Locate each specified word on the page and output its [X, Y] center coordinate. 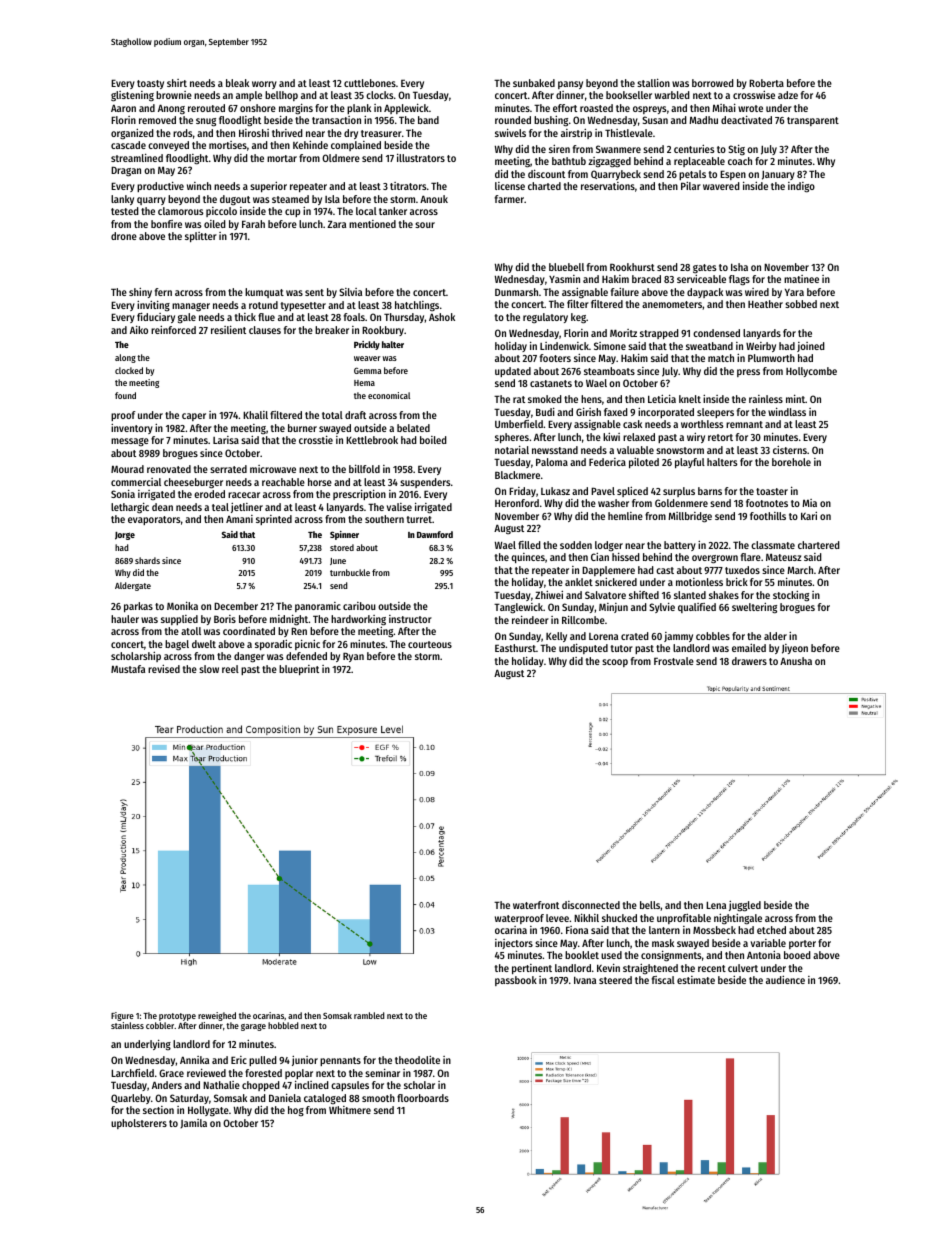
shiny [140, 293]
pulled [263, 1061]
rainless [766, 399]
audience [785, 980]
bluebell [566, 267]
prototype [177, 1017]
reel [230, 669]
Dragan [126, 171]
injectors [514, 944]
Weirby [761, 347]
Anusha [796, 661]
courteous [430, 644]
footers [555, 358]
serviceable [701, 279]
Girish [588, 411]
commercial [136, 482]
